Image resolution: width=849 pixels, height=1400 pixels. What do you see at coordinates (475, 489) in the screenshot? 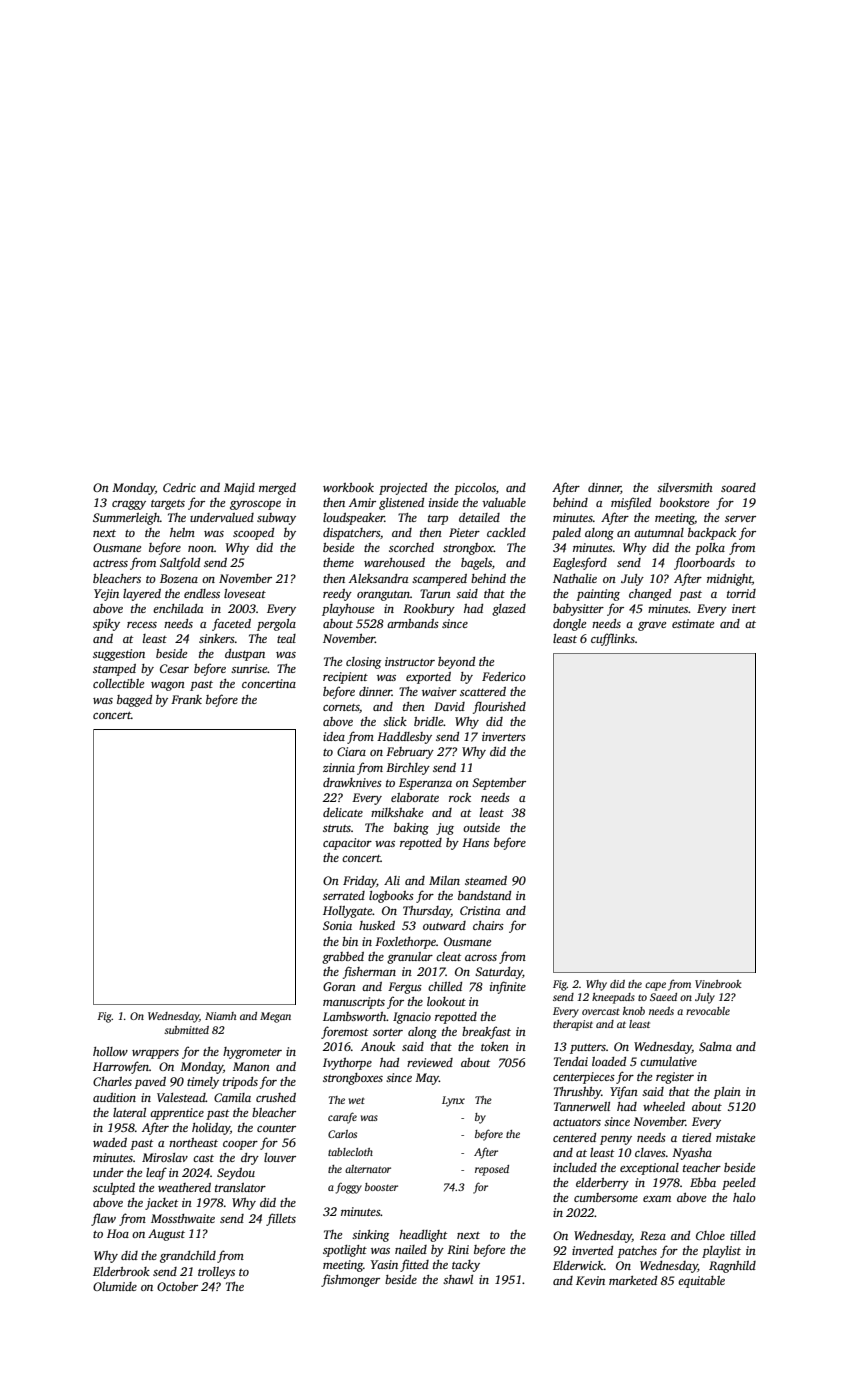
I see `piccolos` at bounding box center [475, 489].
